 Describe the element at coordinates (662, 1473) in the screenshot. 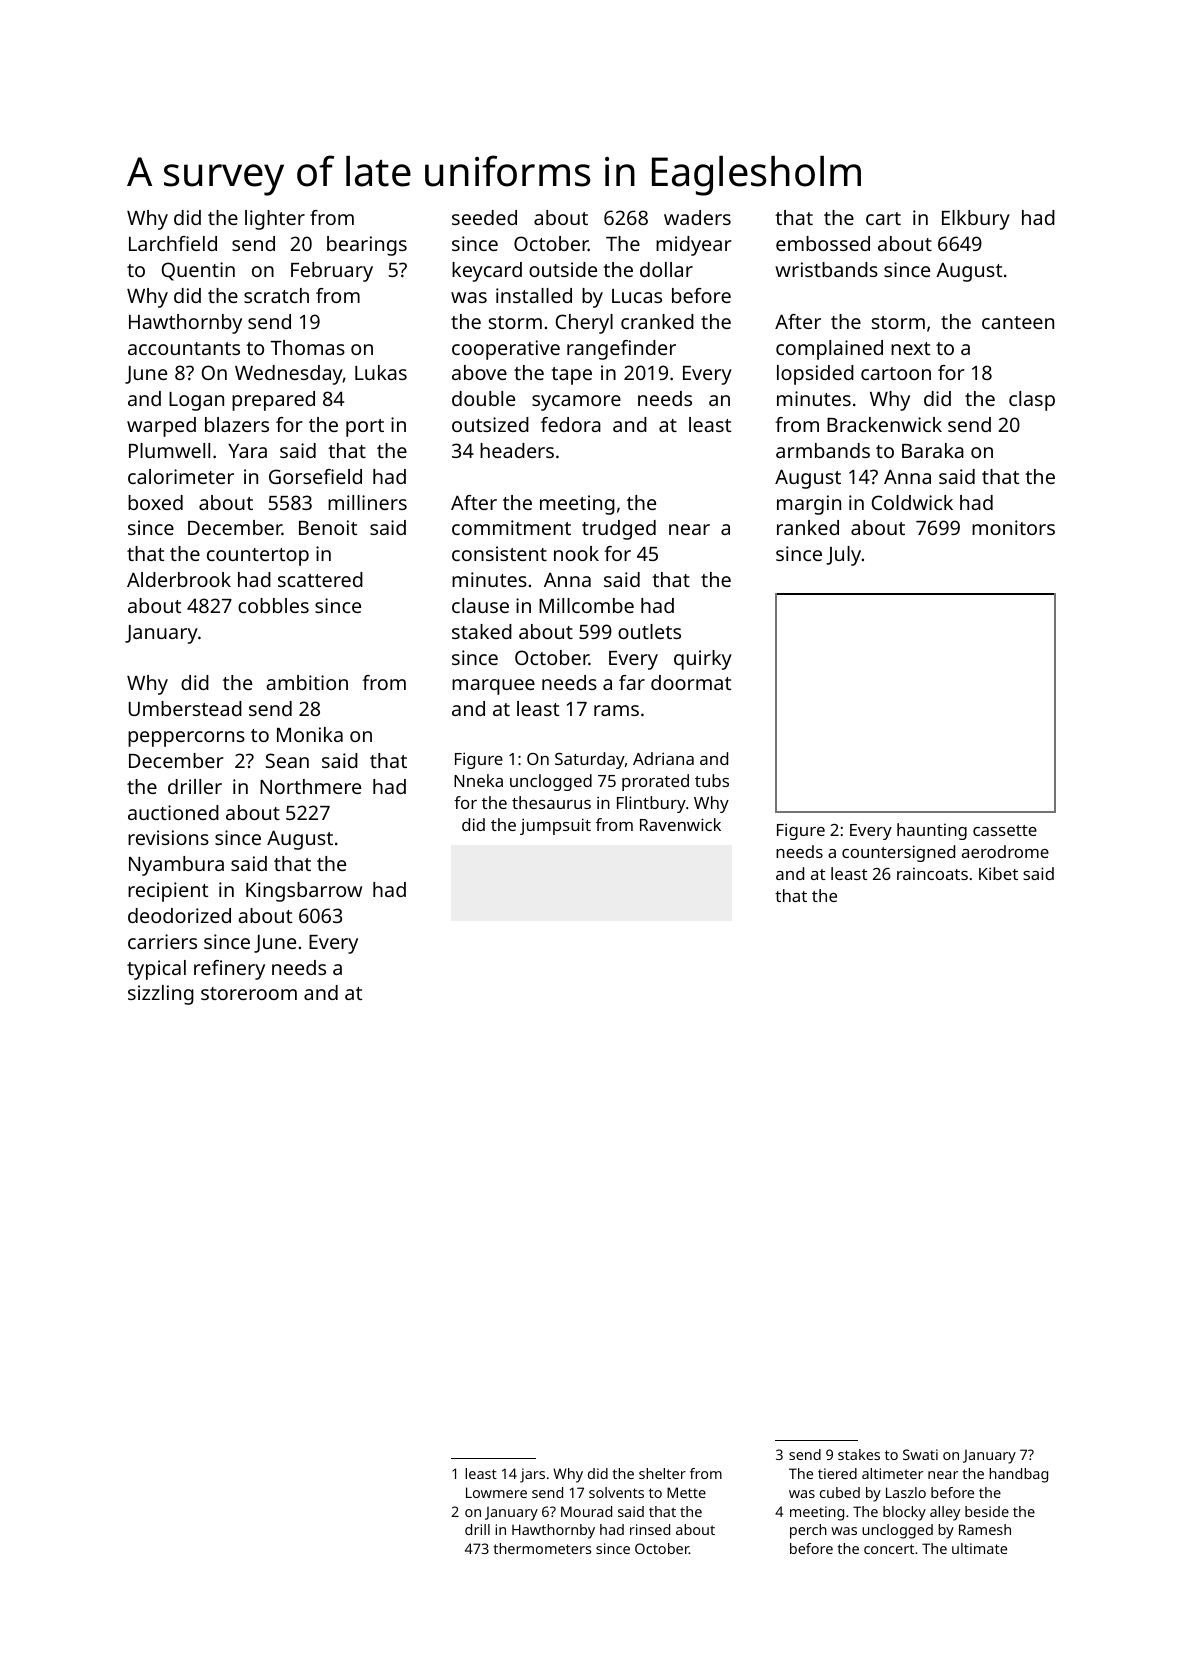

I see `shelter` at that location.
